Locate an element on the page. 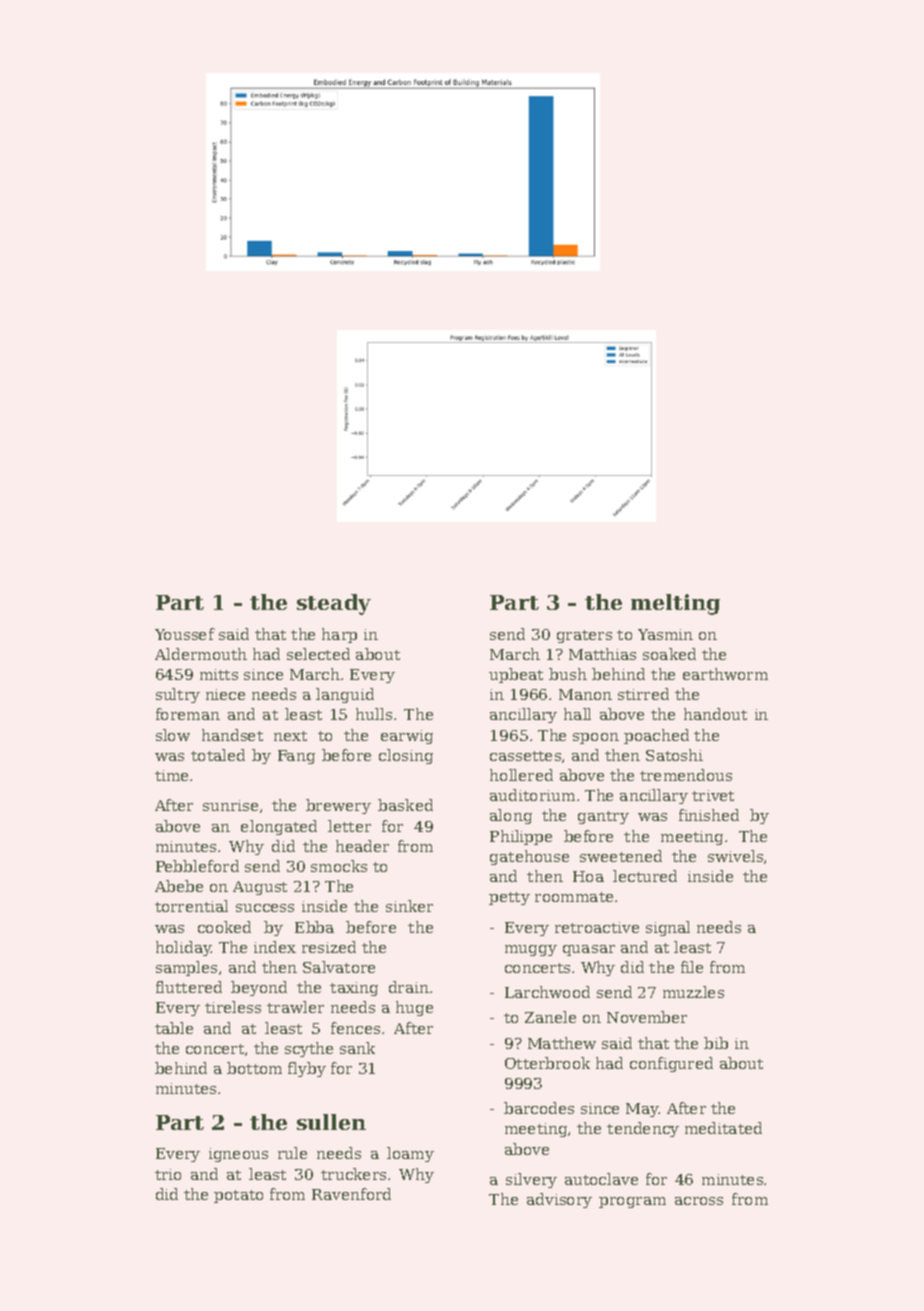 The width and height of the document is (924, 1311). Youssef is located at coordinates (185, 634).
